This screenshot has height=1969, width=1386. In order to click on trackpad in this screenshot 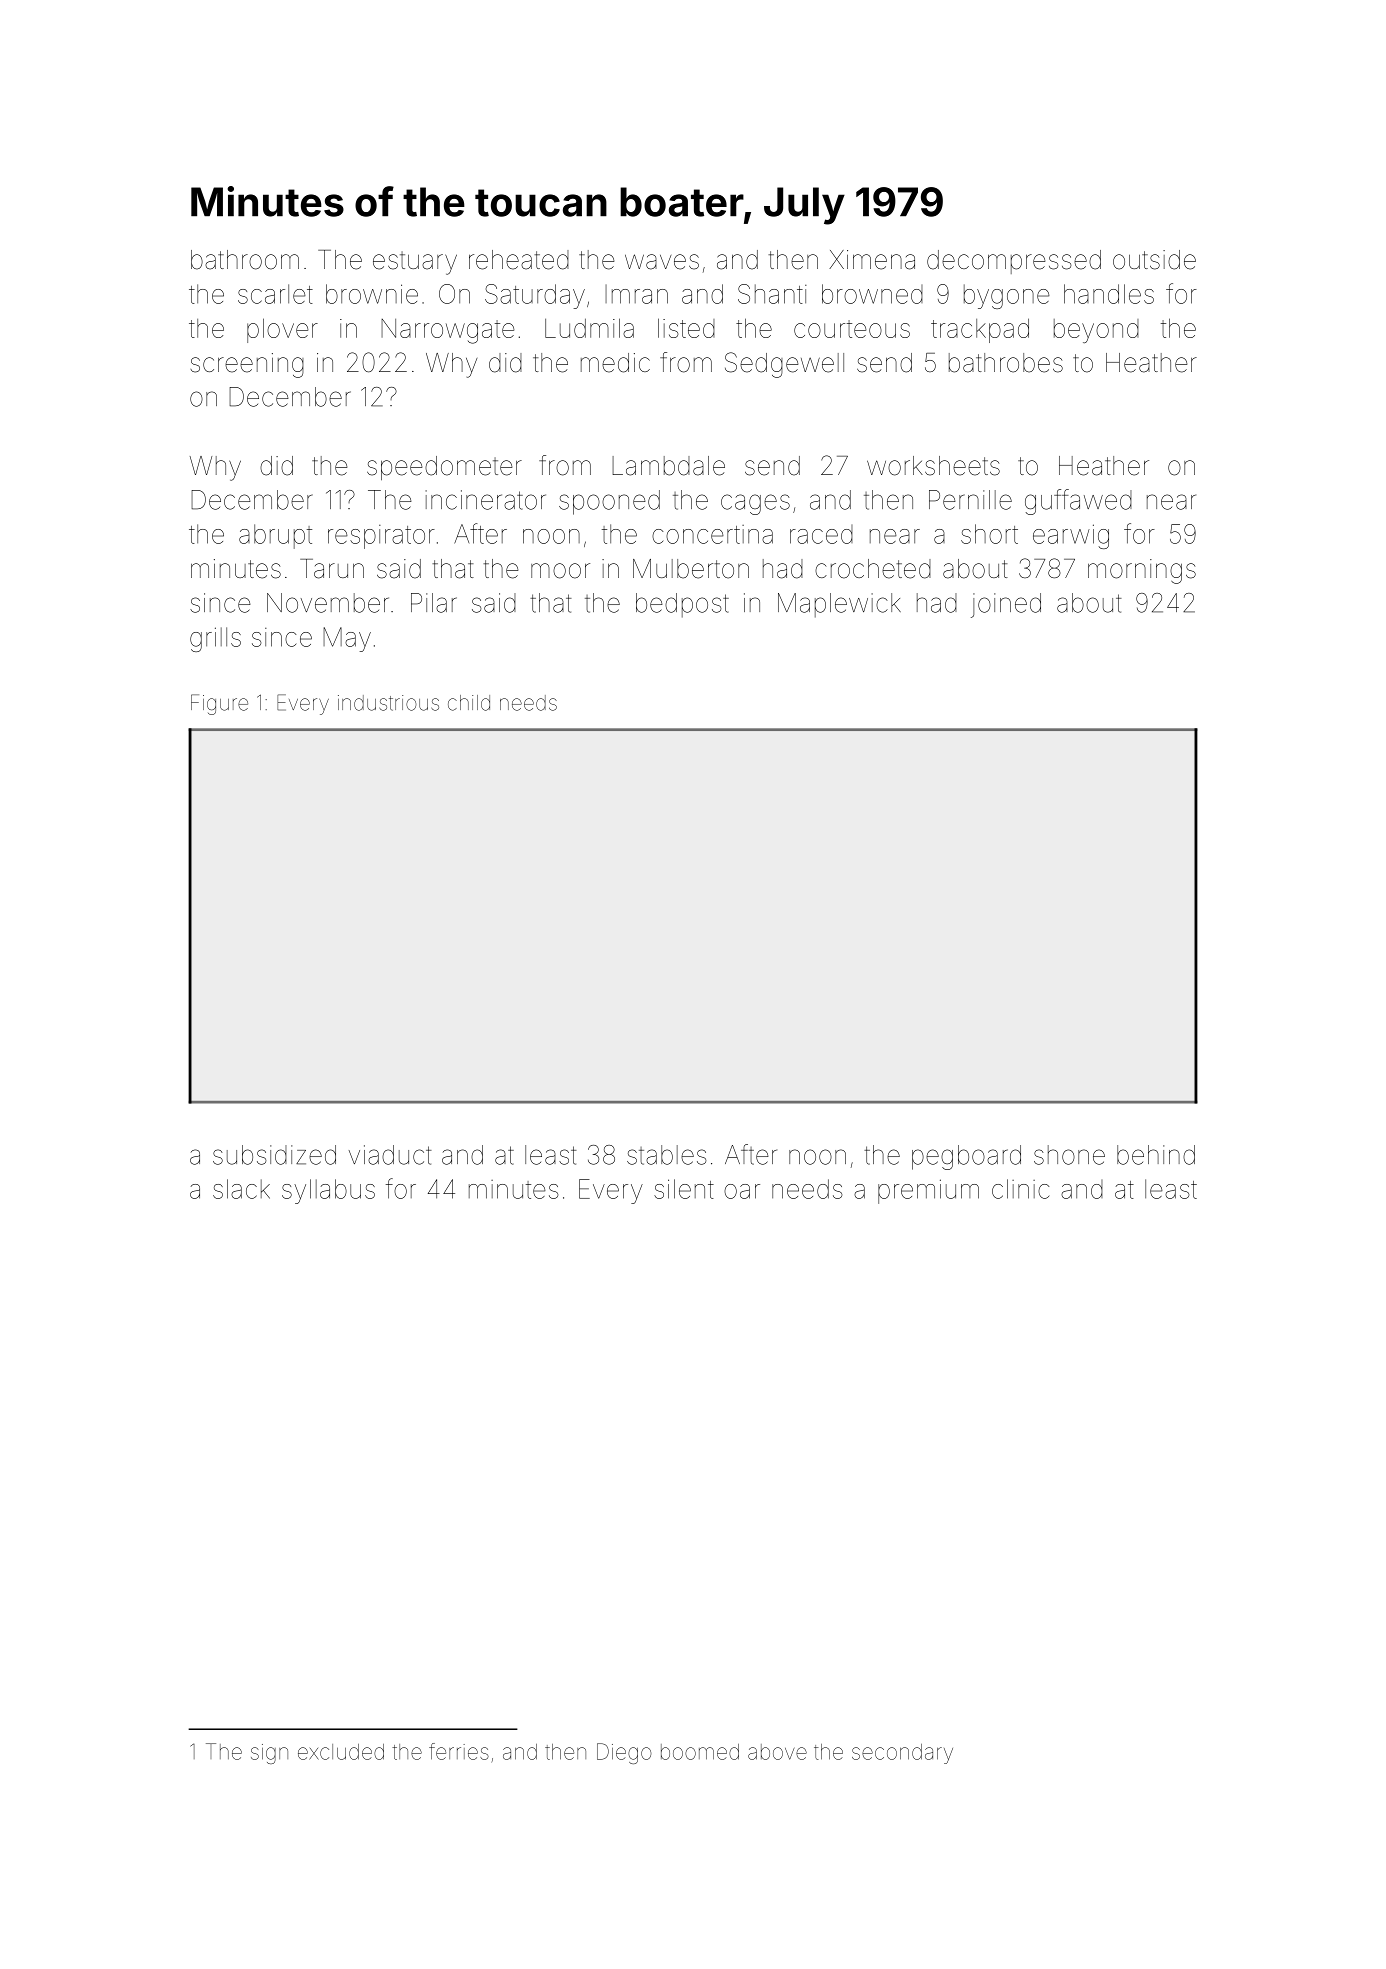, I will do `click(980, 330)`.
